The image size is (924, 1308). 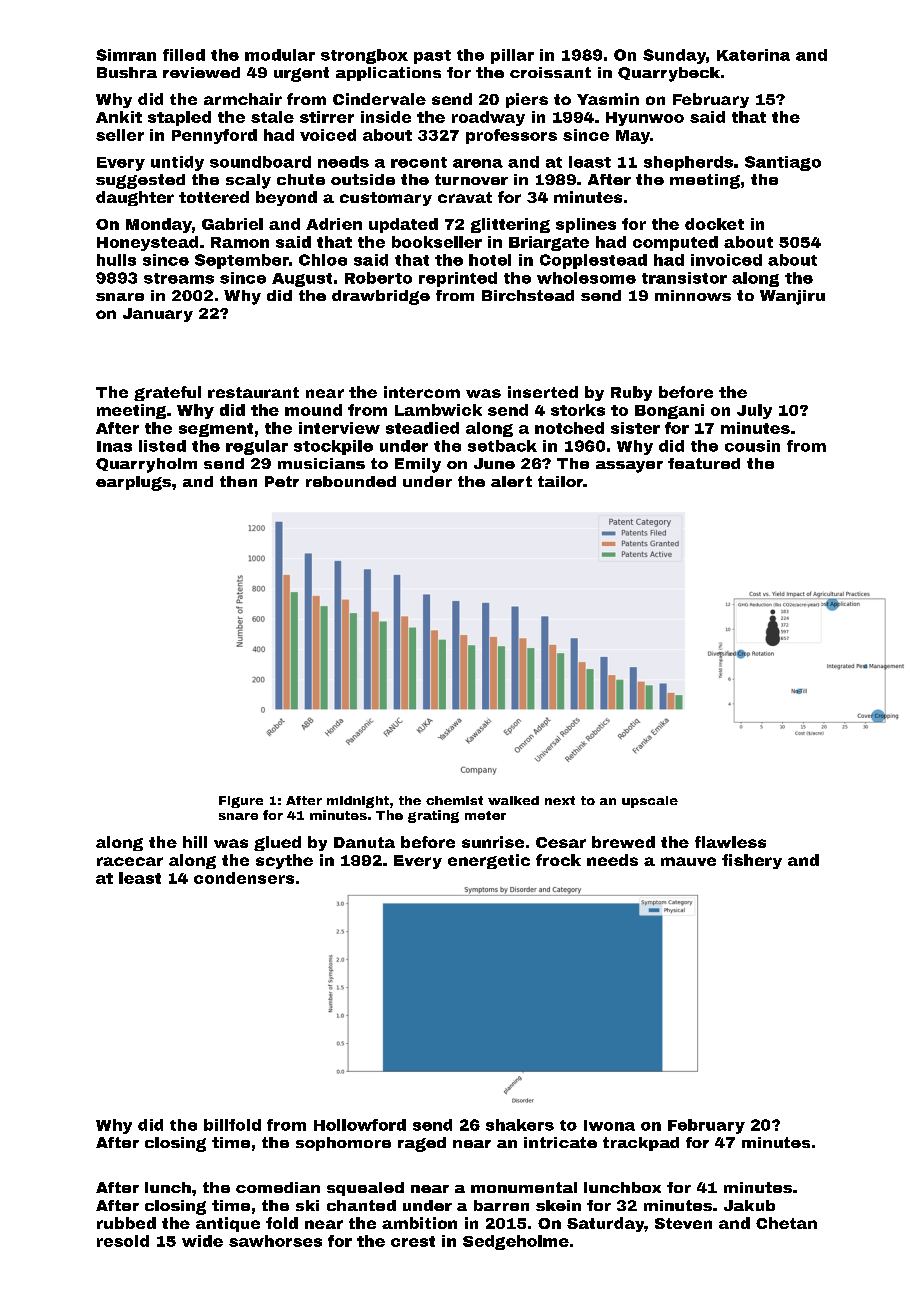 What do you see at coordinates (240, 242) in the image?
I see `Ramon` at bounding box center [240, 242].
